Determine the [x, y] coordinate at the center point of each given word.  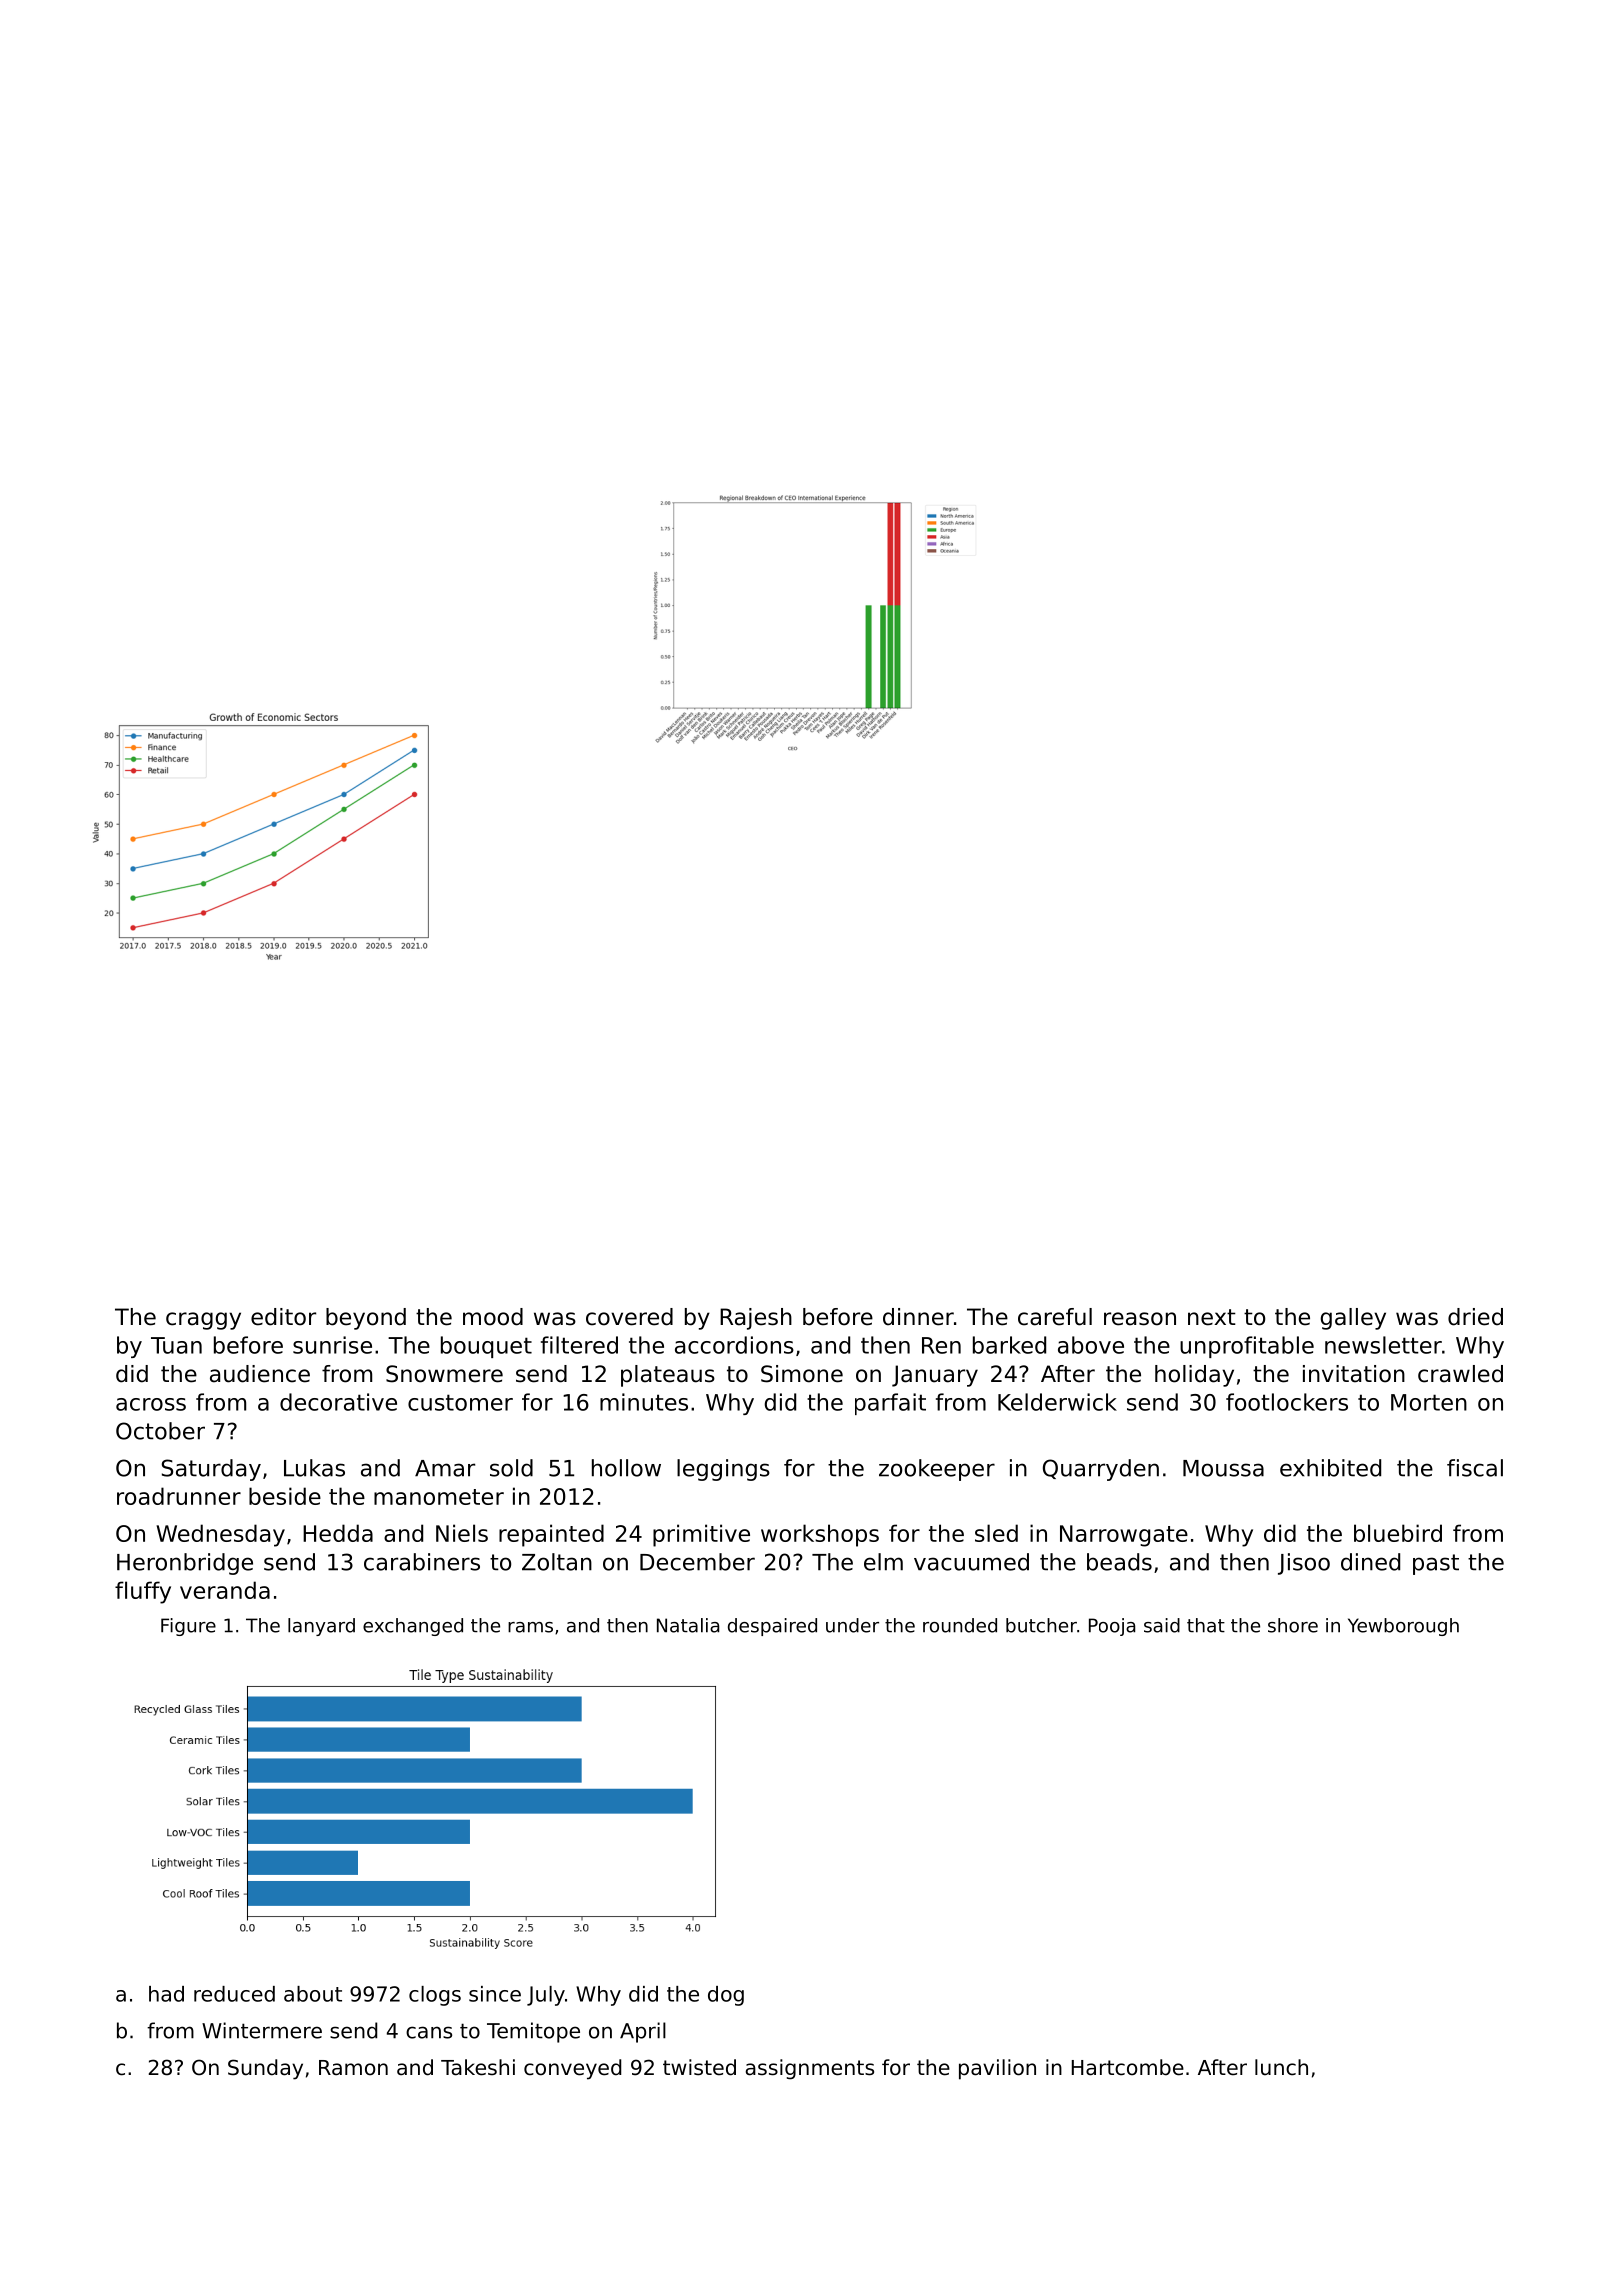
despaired [772, 1627]
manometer [439, 1497]
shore [1293, 1625]
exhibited [1330, 1468]
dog [726, 1996]
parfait [890, 1404]
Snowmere [444, 1374]
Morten [1429, 1402]
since [495, 1994]
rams [530, 1627]
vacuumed [971, 1562]
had [166, 1994]
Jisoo [1304, 1564]
